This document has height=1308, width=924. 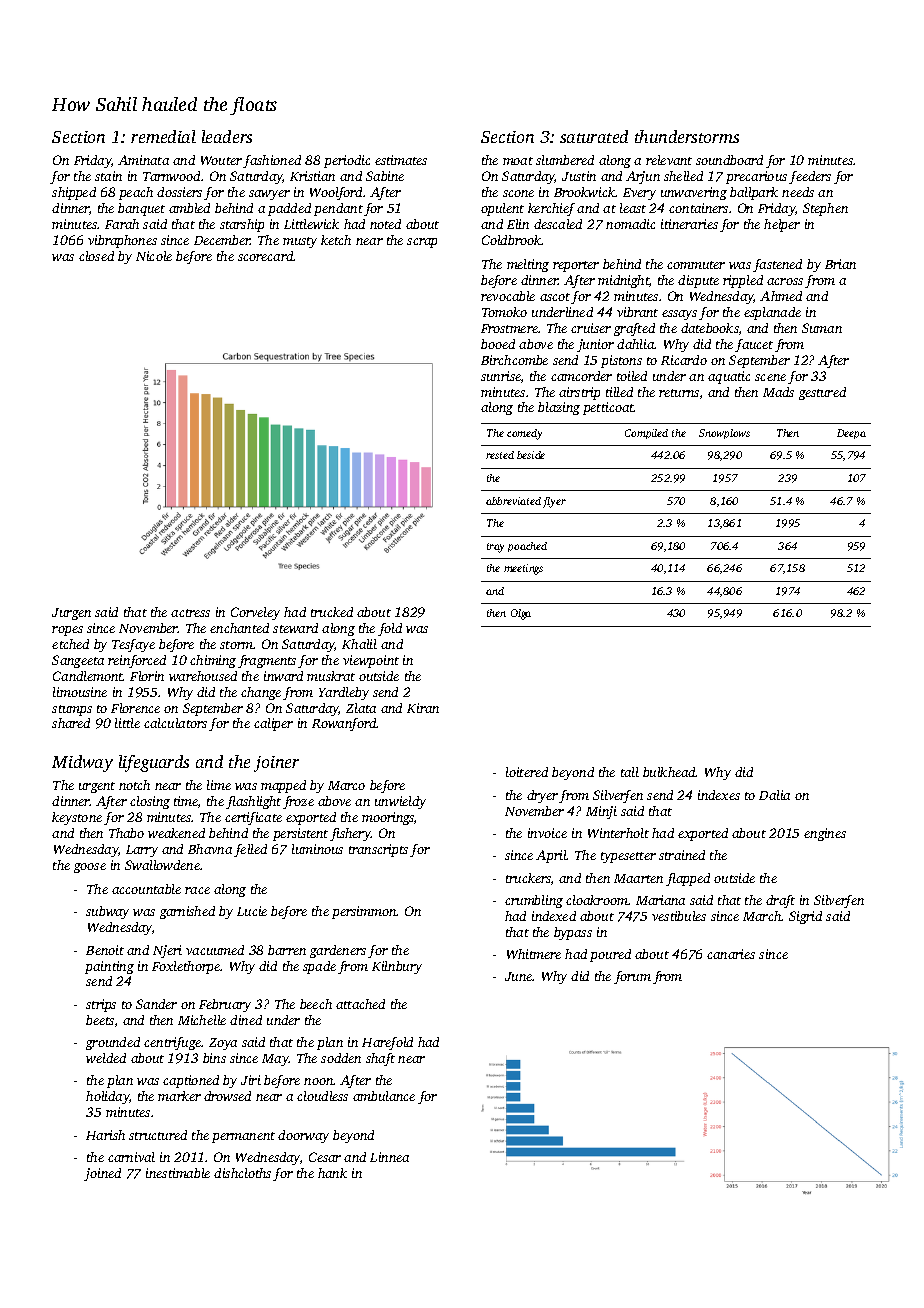 I want to click on Michelle, so click(x=202, y=1020).
